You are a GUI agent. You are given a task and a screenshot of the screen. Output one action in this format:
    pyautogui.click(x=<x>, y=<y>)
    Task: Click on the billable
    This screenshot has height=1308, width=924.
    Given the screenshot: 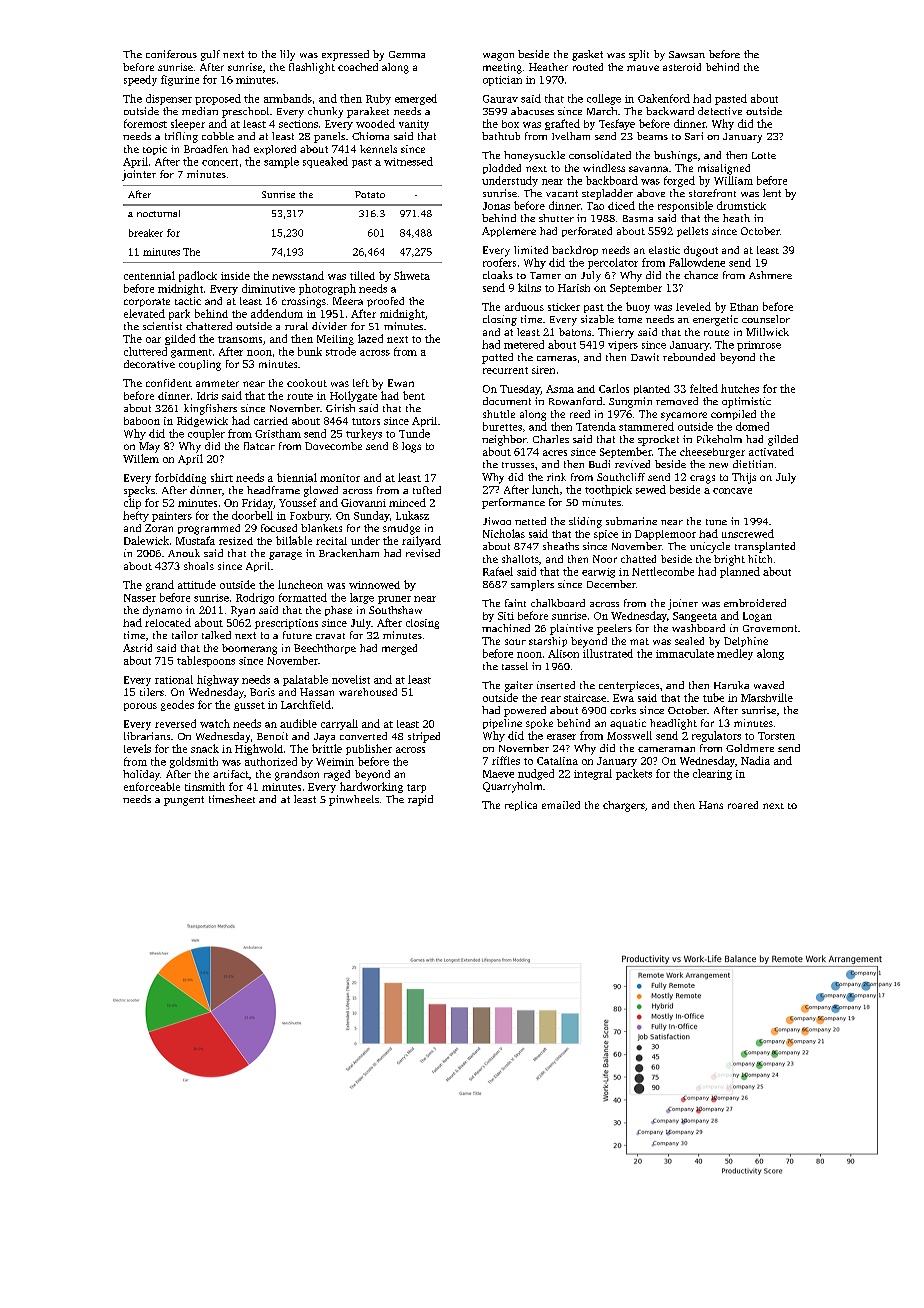 What is the action you would take?
    pyautogui.click(x=294, y=540)
